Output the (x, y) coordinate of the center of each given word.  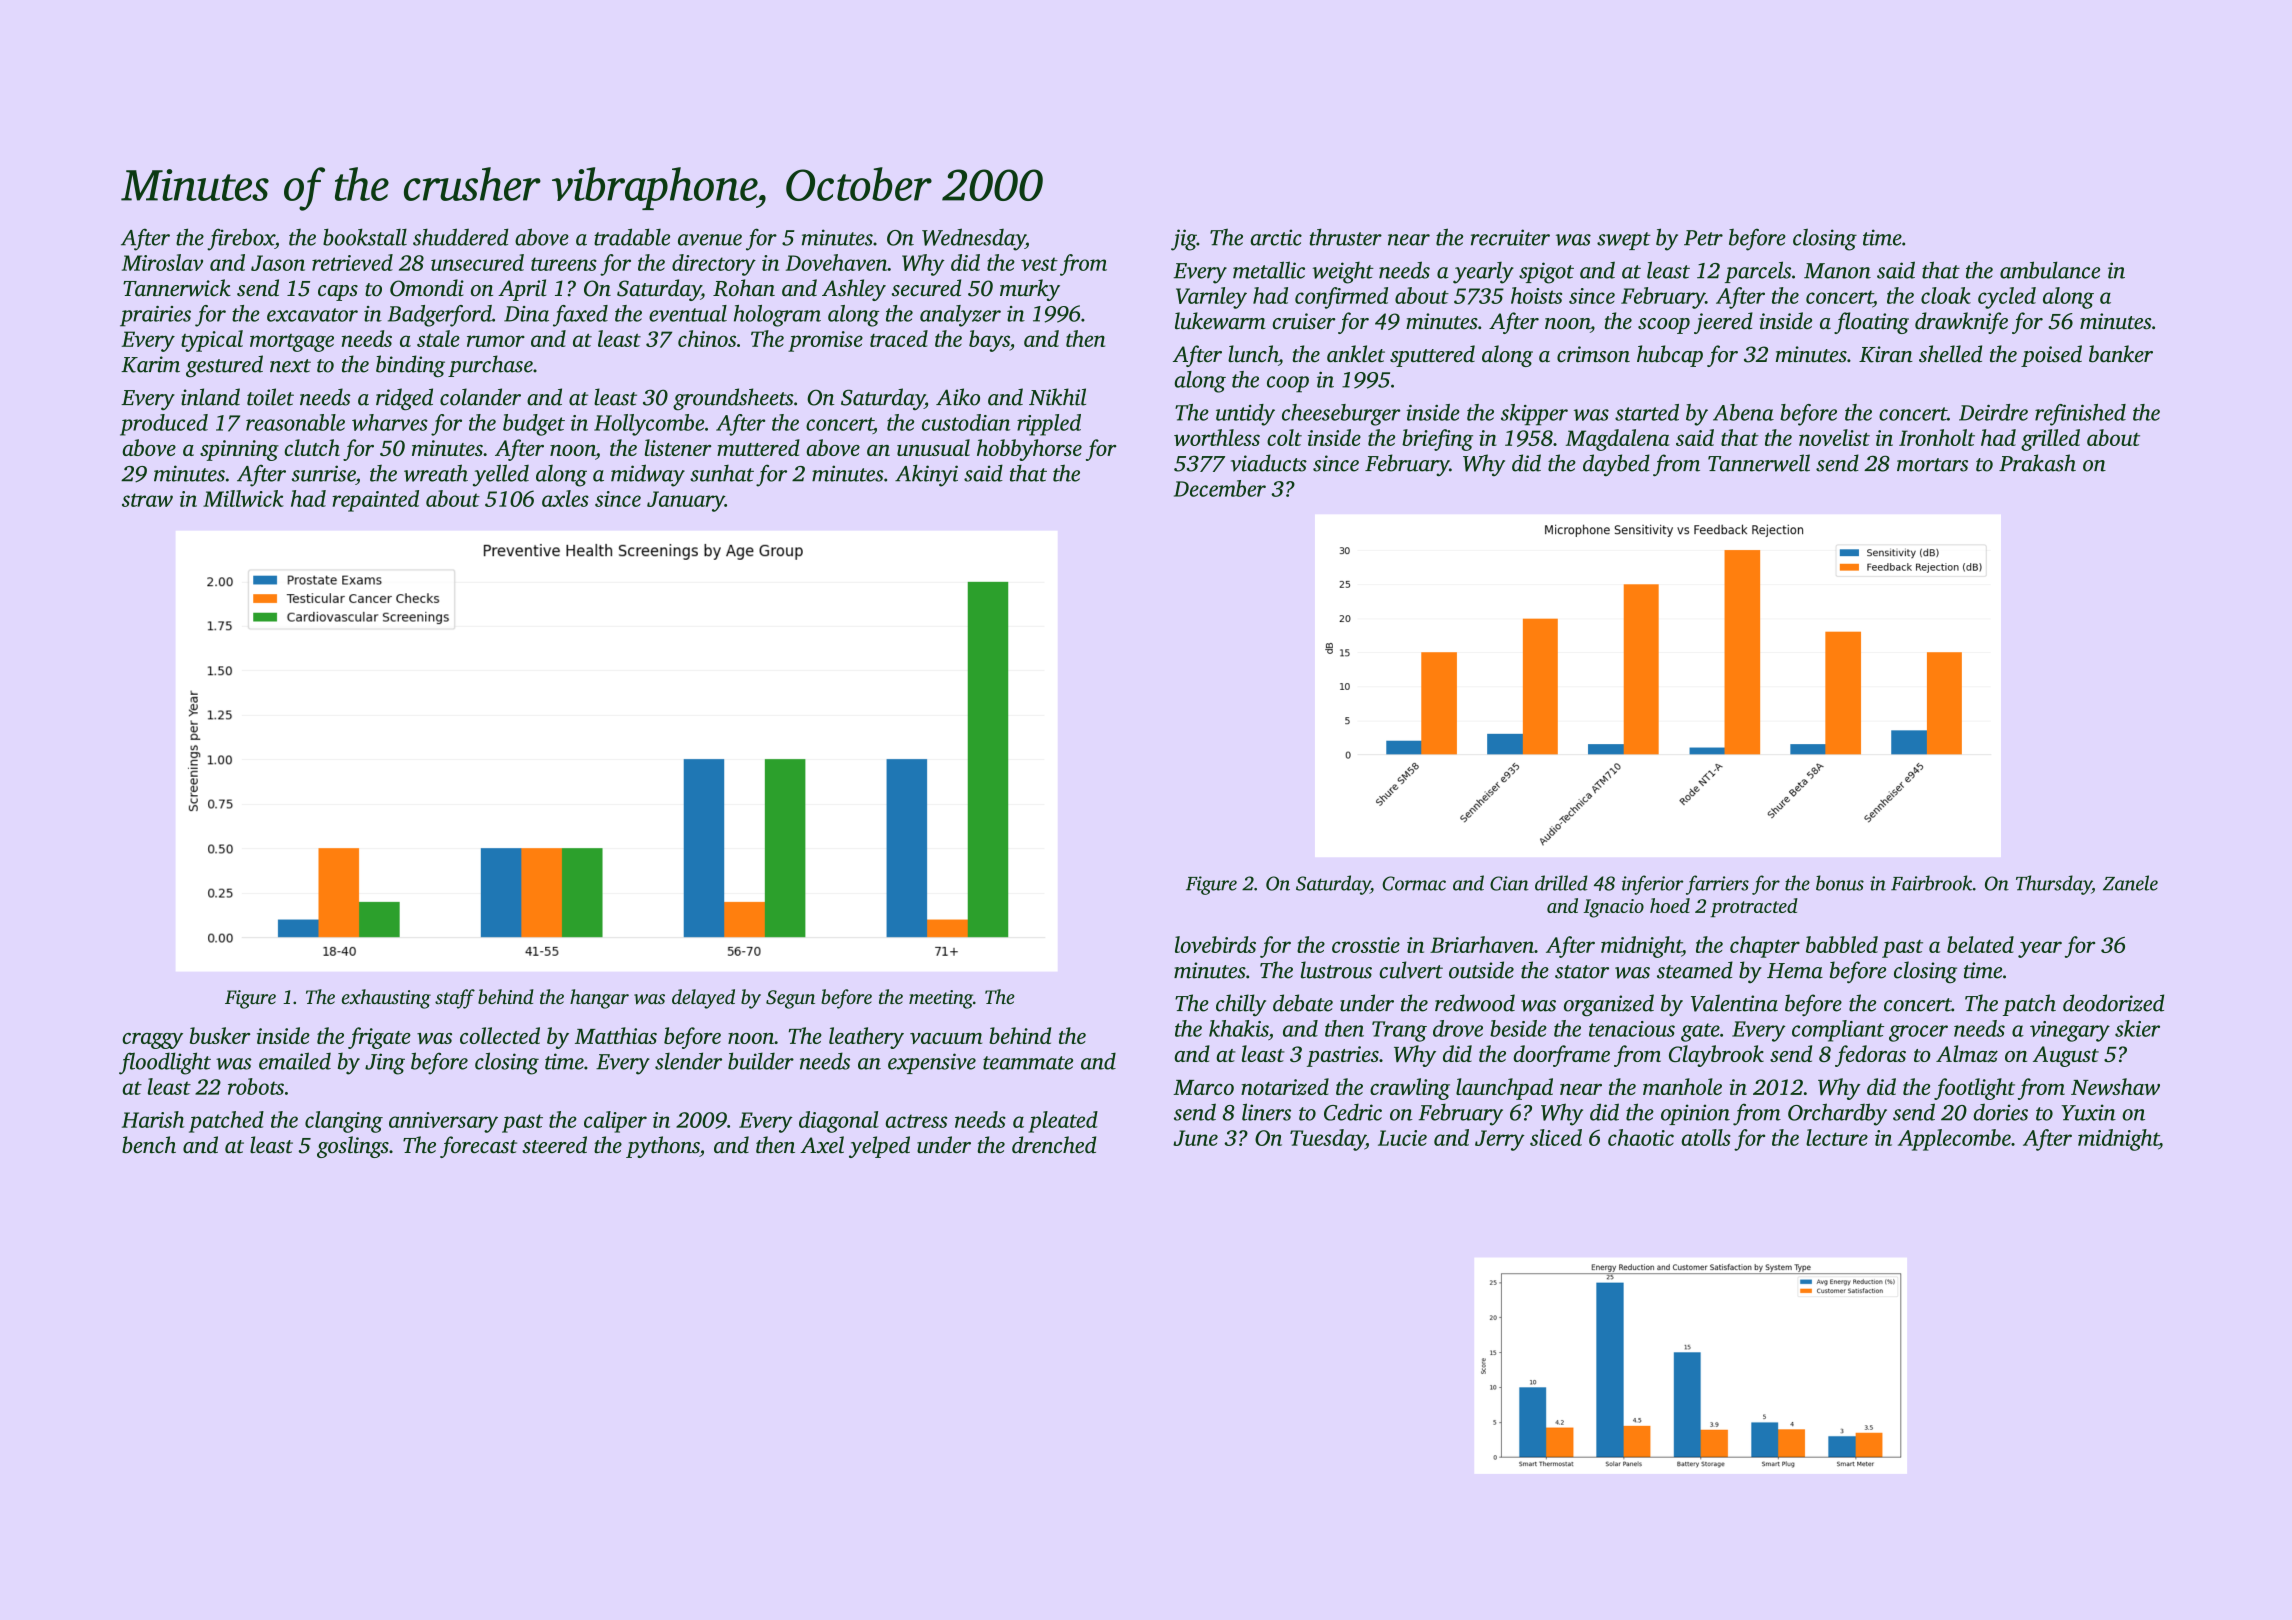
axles (565, 498)
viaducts (1269, 463)
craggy (153, 1041)
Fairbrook (1932, 883)
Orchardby (1837, 1114)
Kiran (1886, 354)
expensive (932, 1063)
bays (989, 341)
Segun (790, 999)
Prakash (2037, 463)
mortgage (292, 343)
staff (455, 999)
